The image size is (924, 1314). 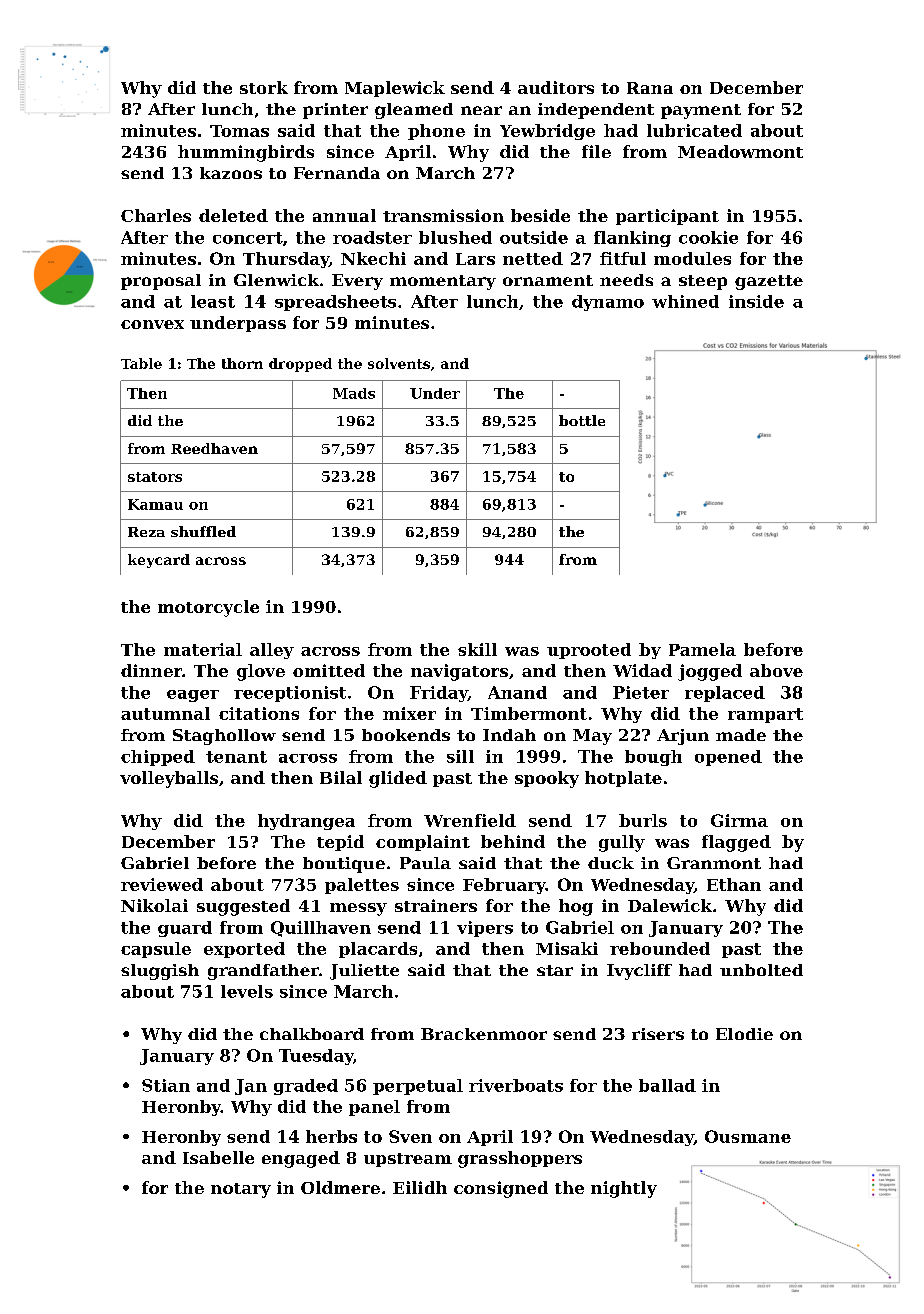 I want to click on inside, so click(x=756, y=301).
